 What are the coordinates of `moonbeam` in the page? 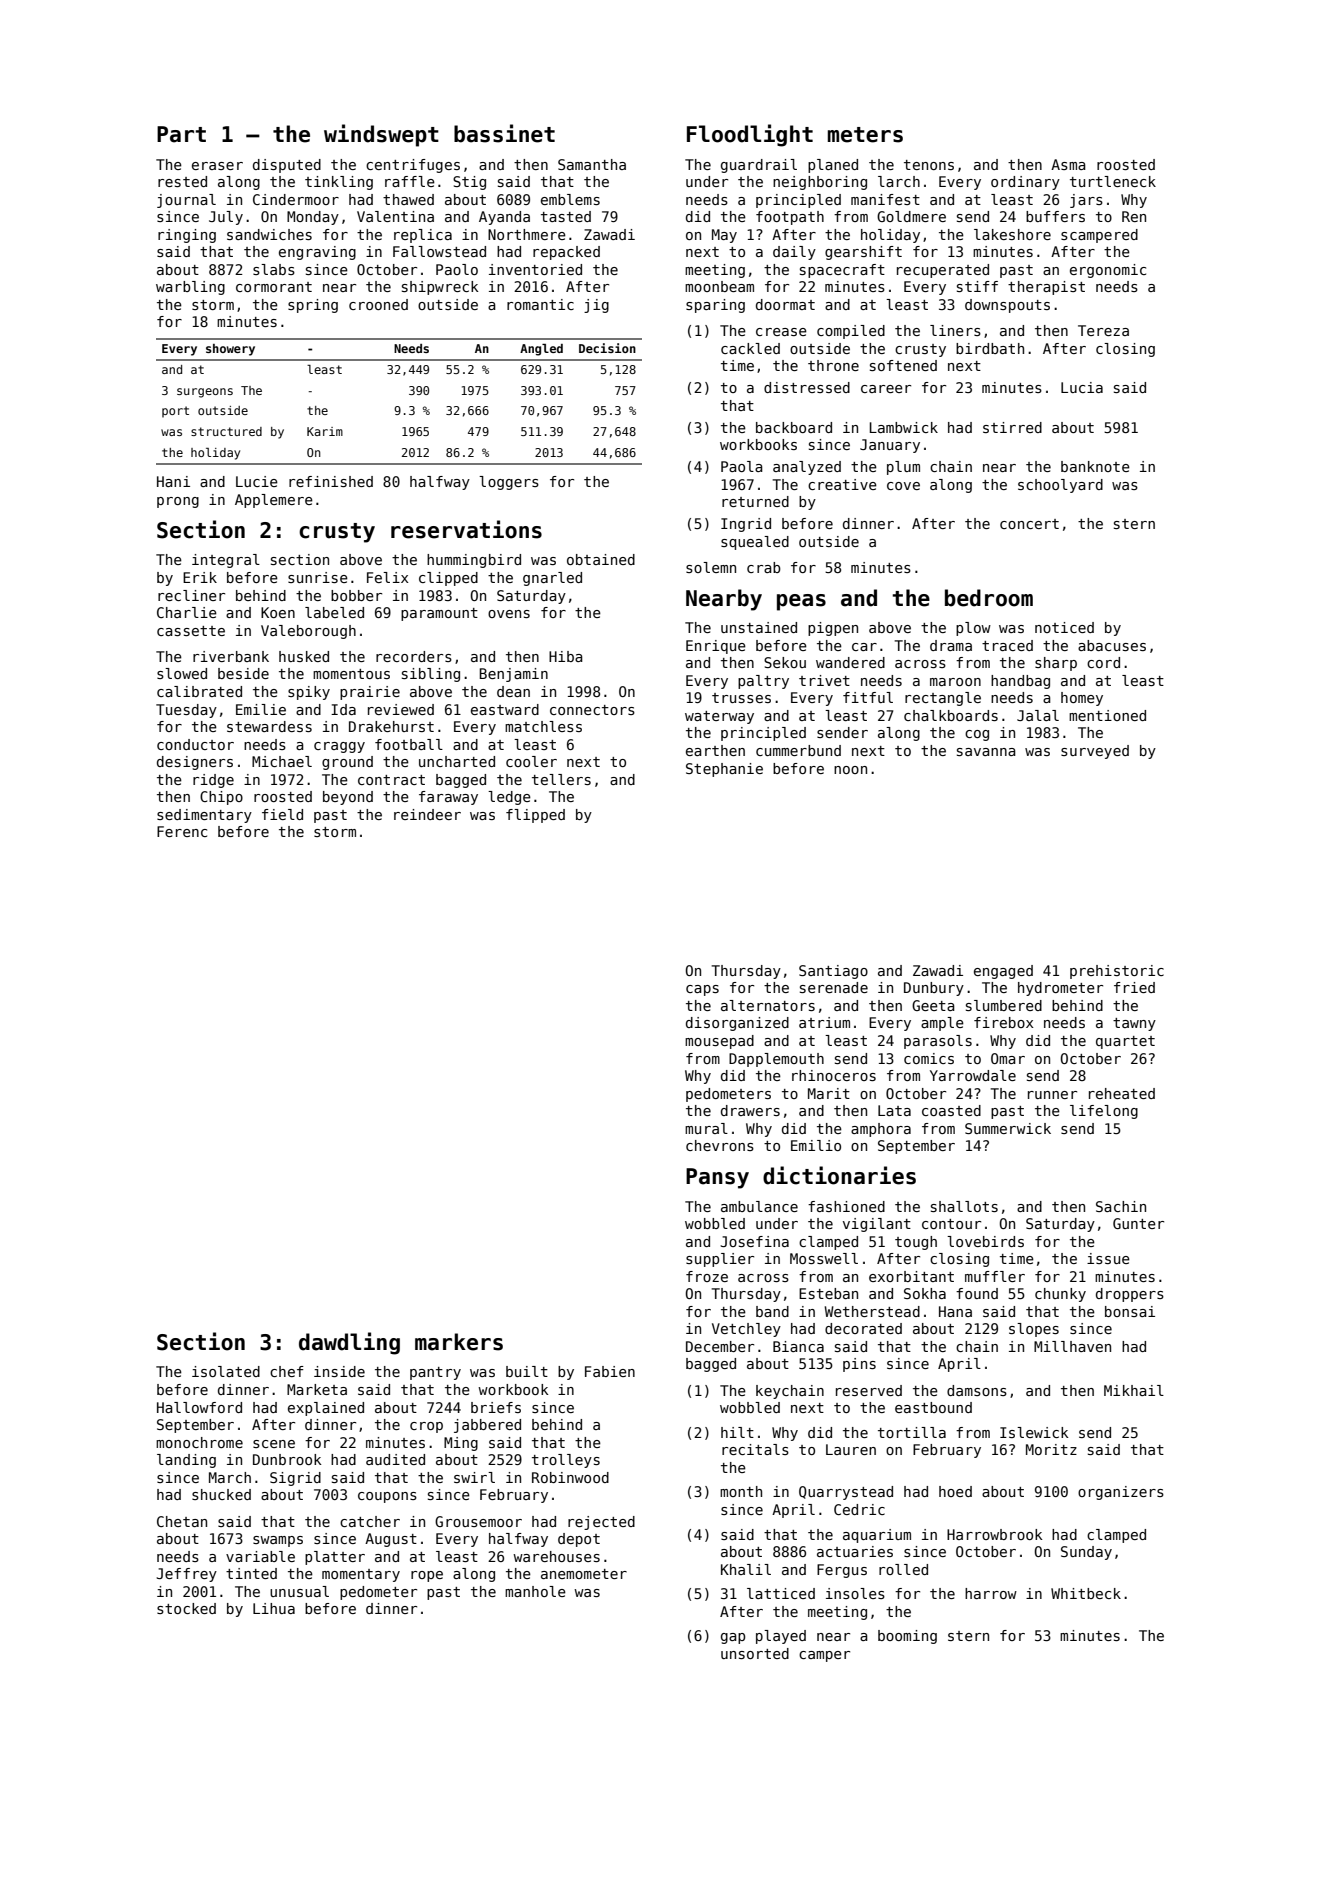 It's located at (719, 286).
